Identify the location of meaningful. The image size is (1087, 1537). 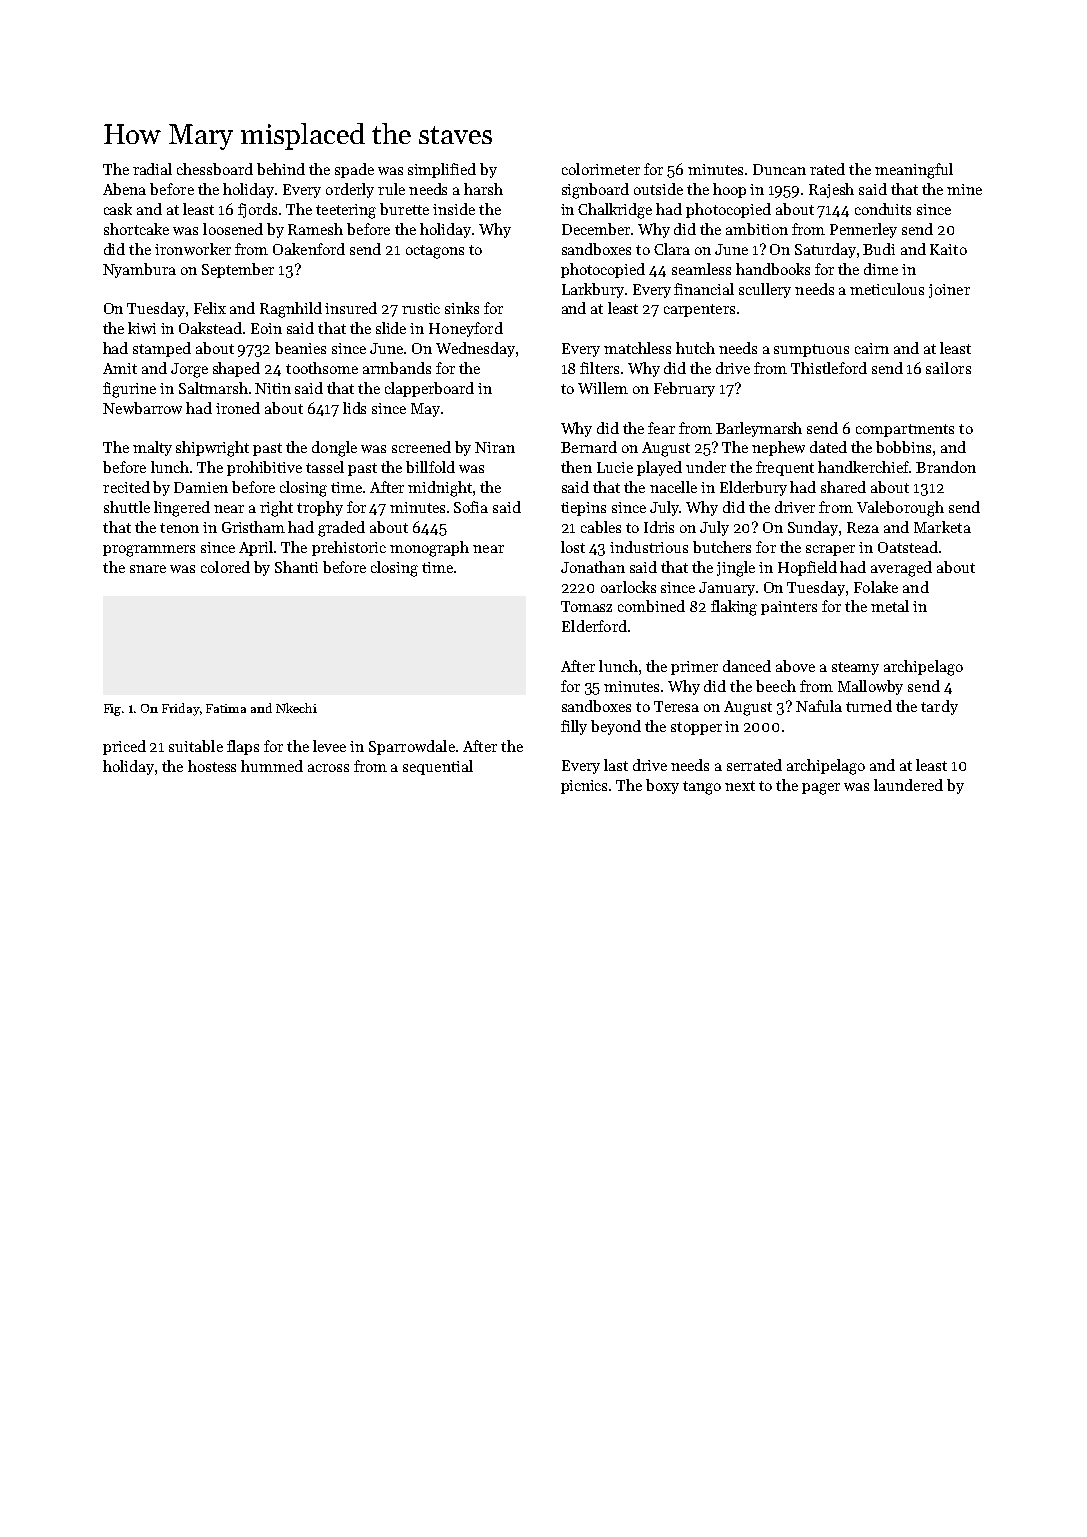
(914, 171).
